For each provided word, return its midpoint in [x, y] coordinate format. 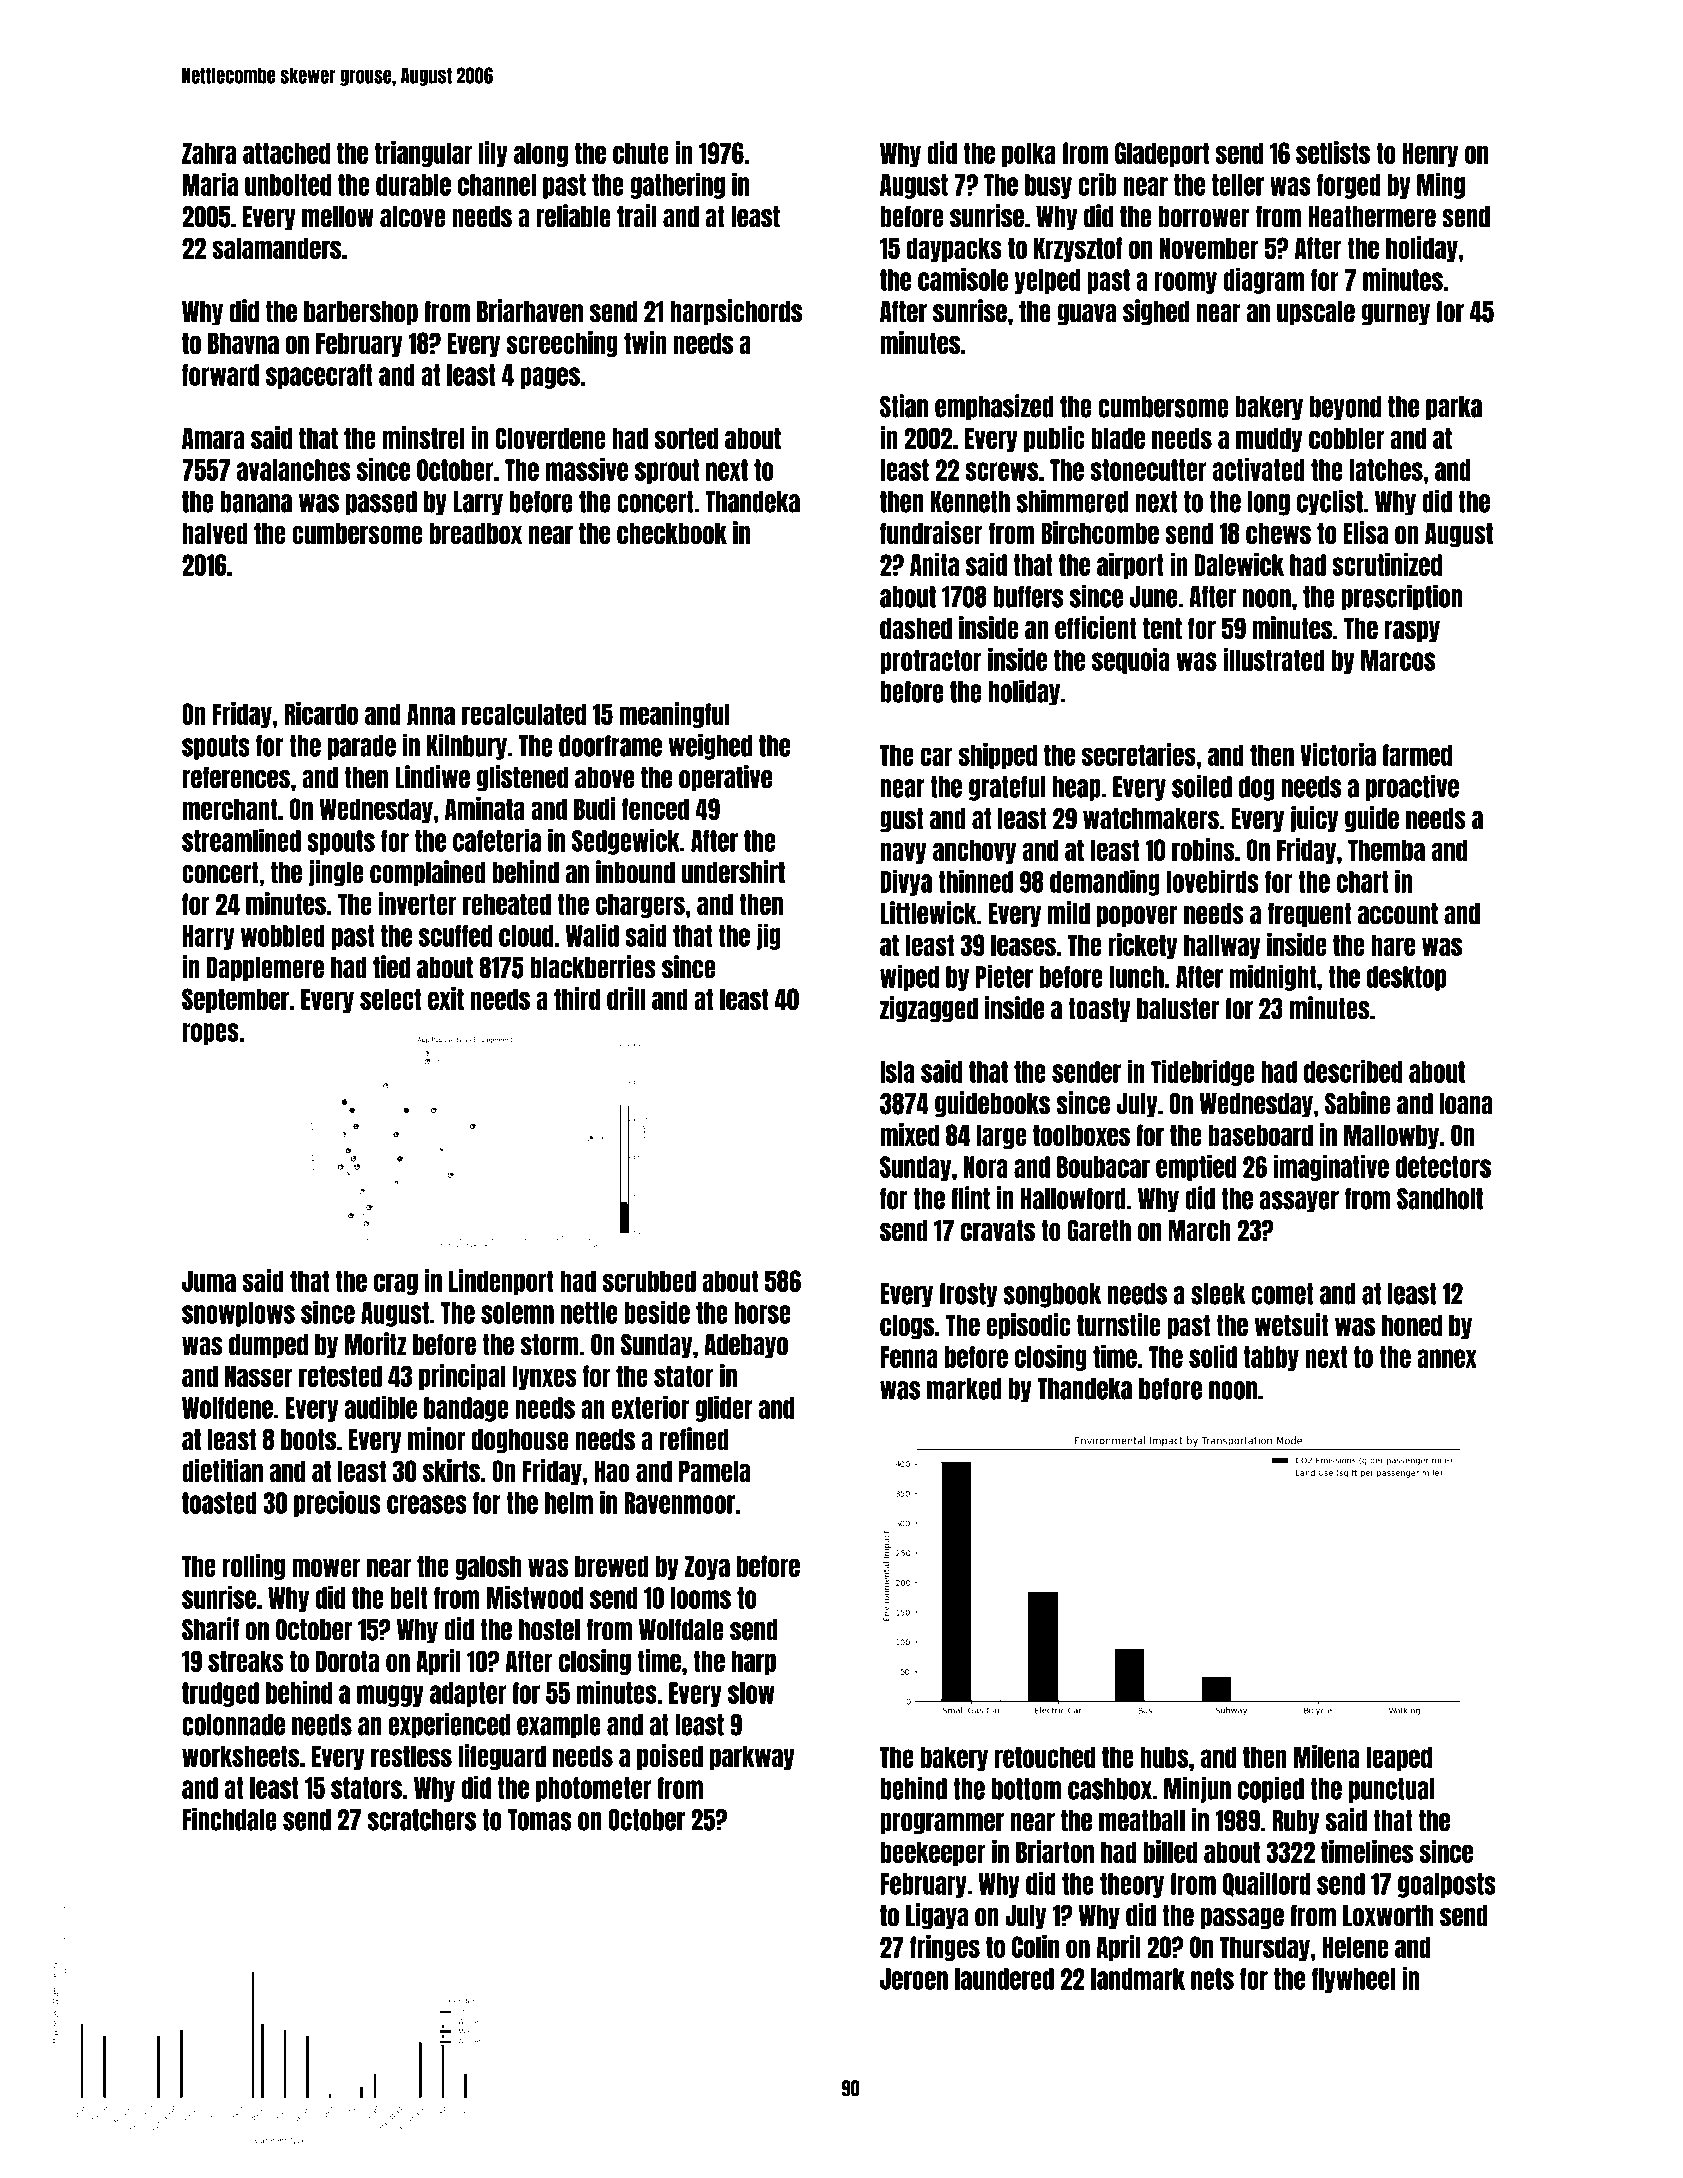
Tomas [540, 1820]
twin [645, 342]
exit [446, 998]
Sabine [1357, 1103]
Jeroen [914, 1979]
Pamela [714, 1471]
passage [1242, 1919]
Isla [897, 1072]
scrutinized [1387, 564]
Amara [213, 438]
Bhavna [243, 343]
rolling [254, 1567]
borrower [1204, 217]
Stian [904, 406]
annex [1447, 1358]
